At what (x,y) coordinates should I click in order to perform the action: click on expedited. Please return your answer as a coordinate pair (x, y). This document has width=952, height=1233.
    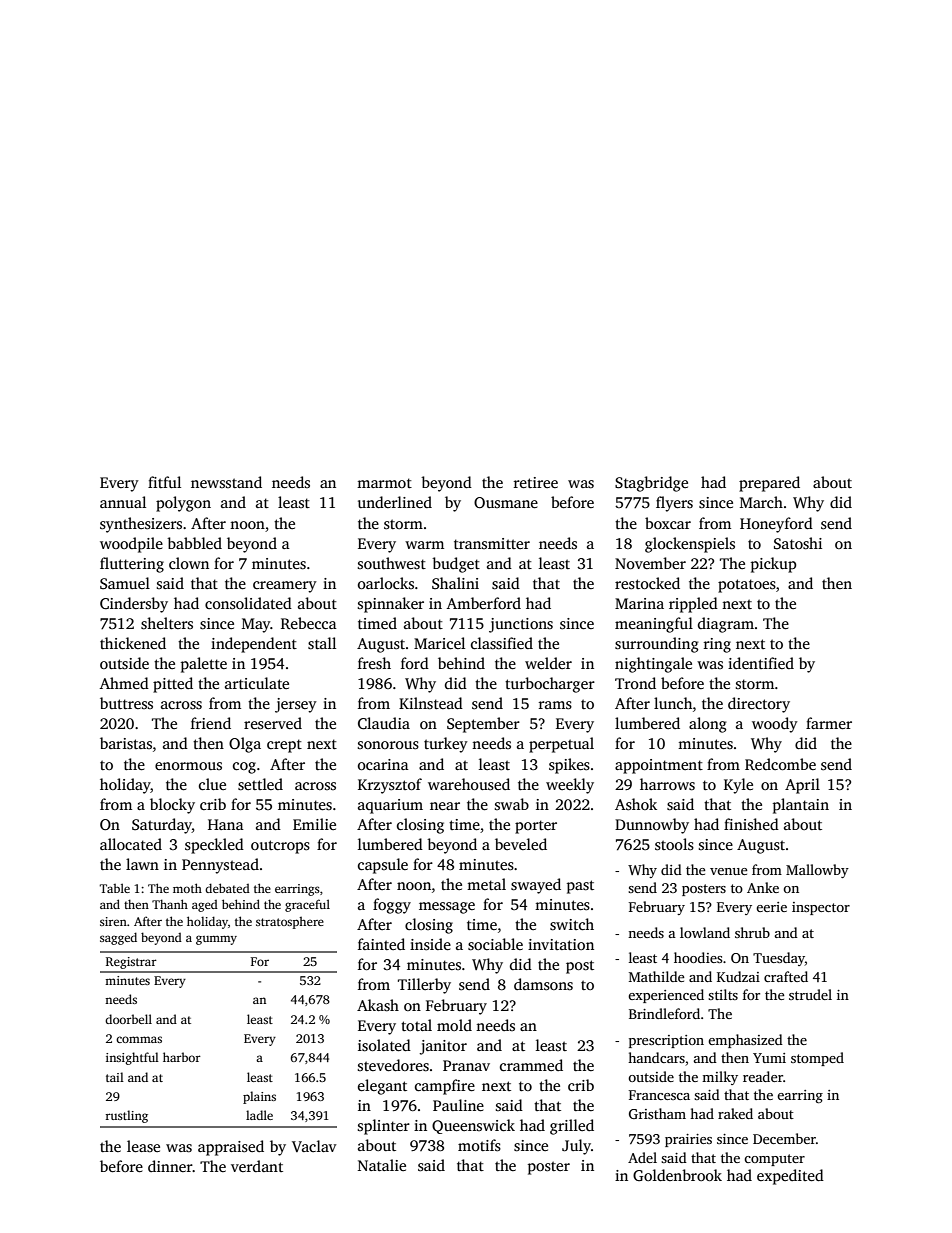
    Looking at the image, I should click on (790, 1177).
